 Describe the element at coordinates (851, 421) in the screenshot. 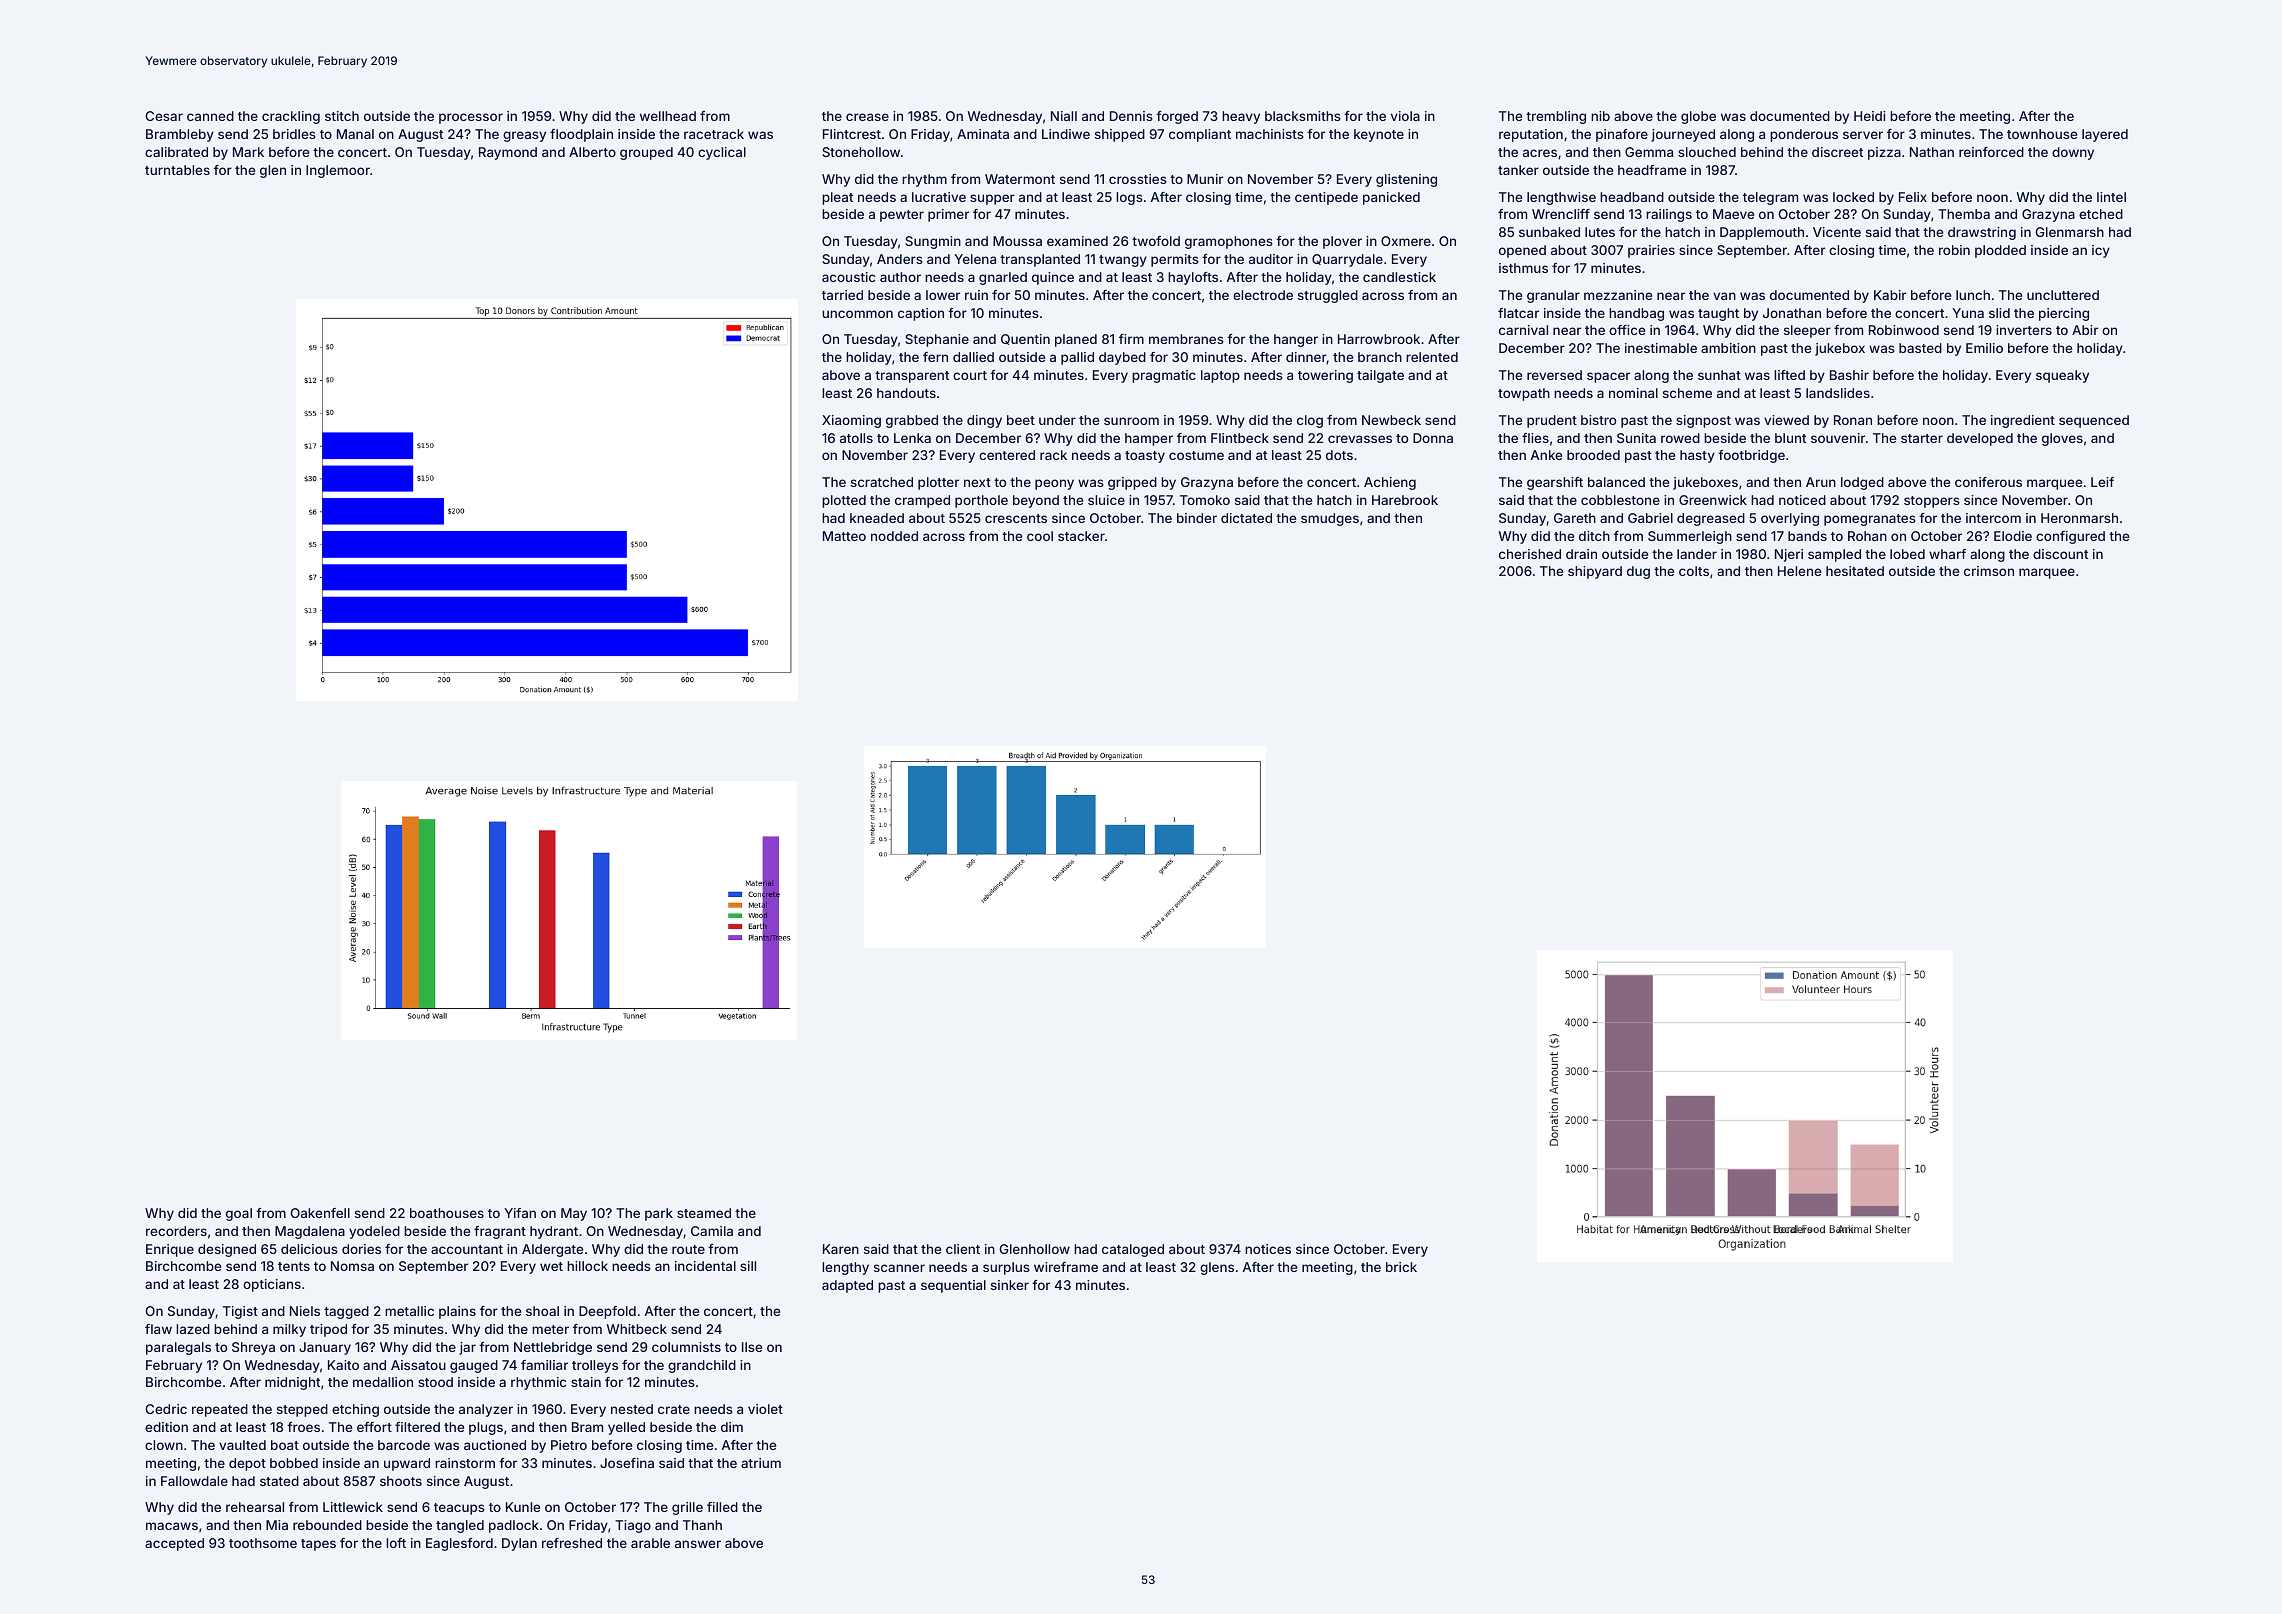

I see `Xiaoming` at that location.
